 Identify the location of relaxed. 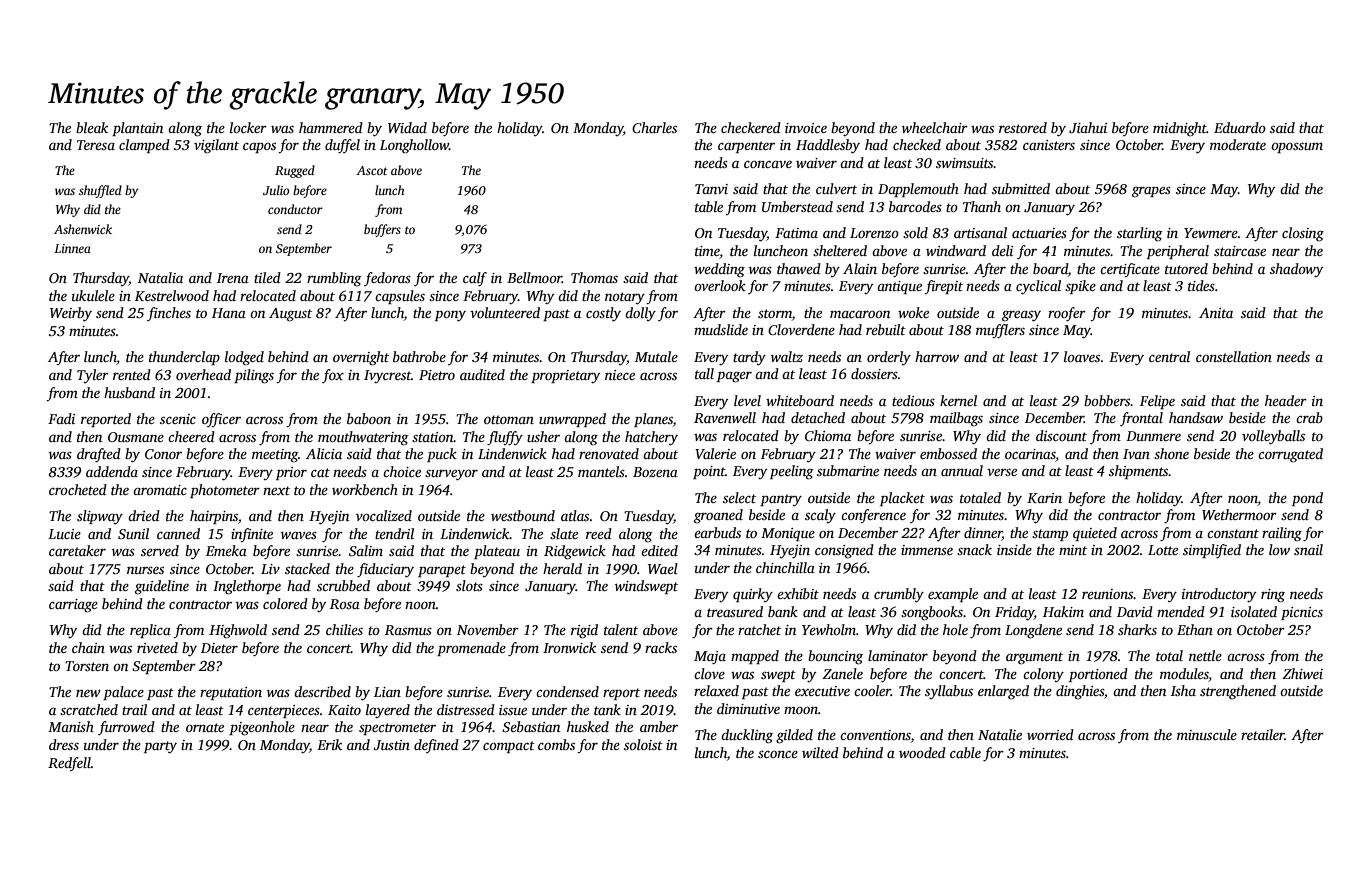
(716, 690).
